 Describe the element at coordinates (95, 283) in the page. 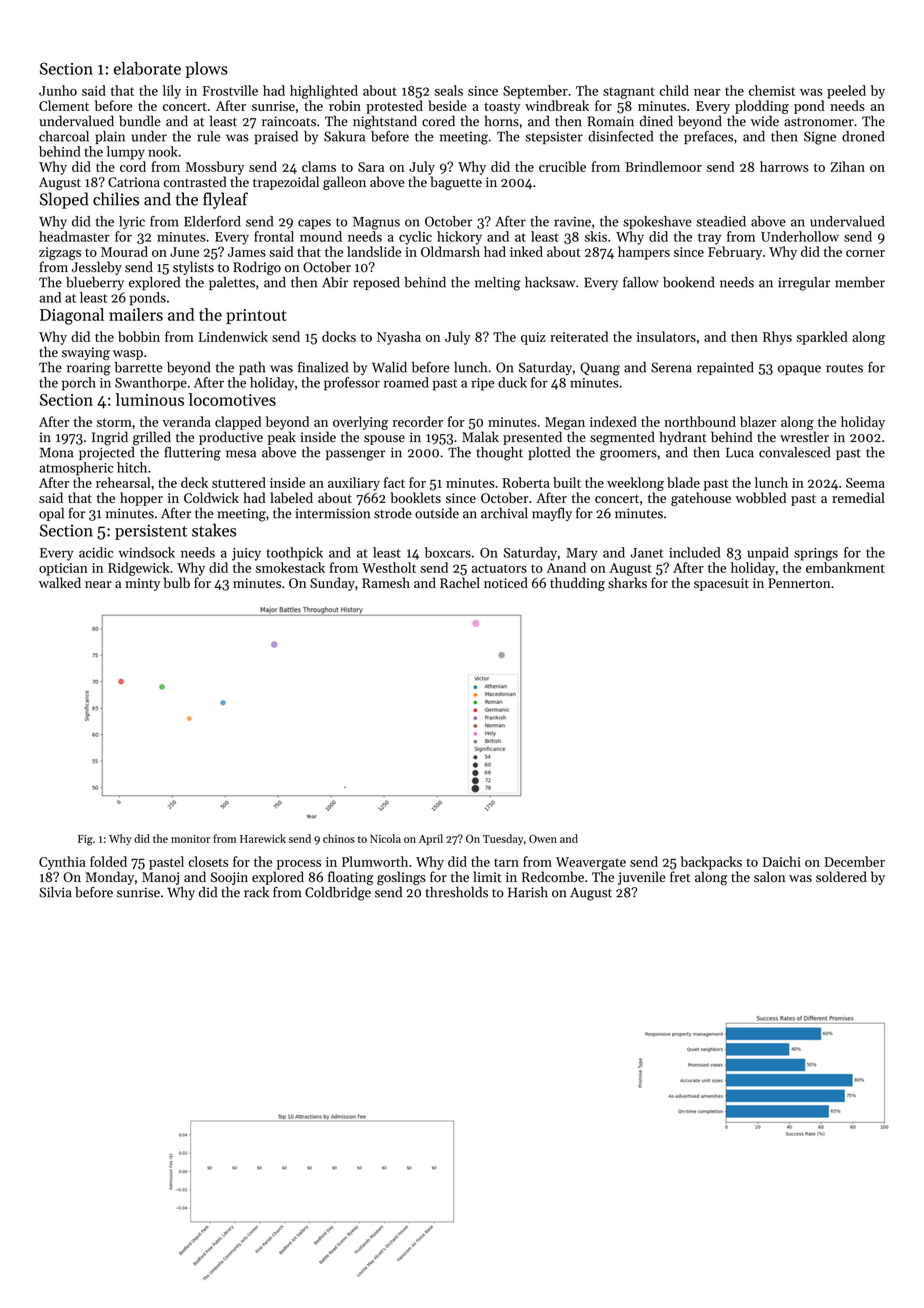

I see `blueberry` at that location.
